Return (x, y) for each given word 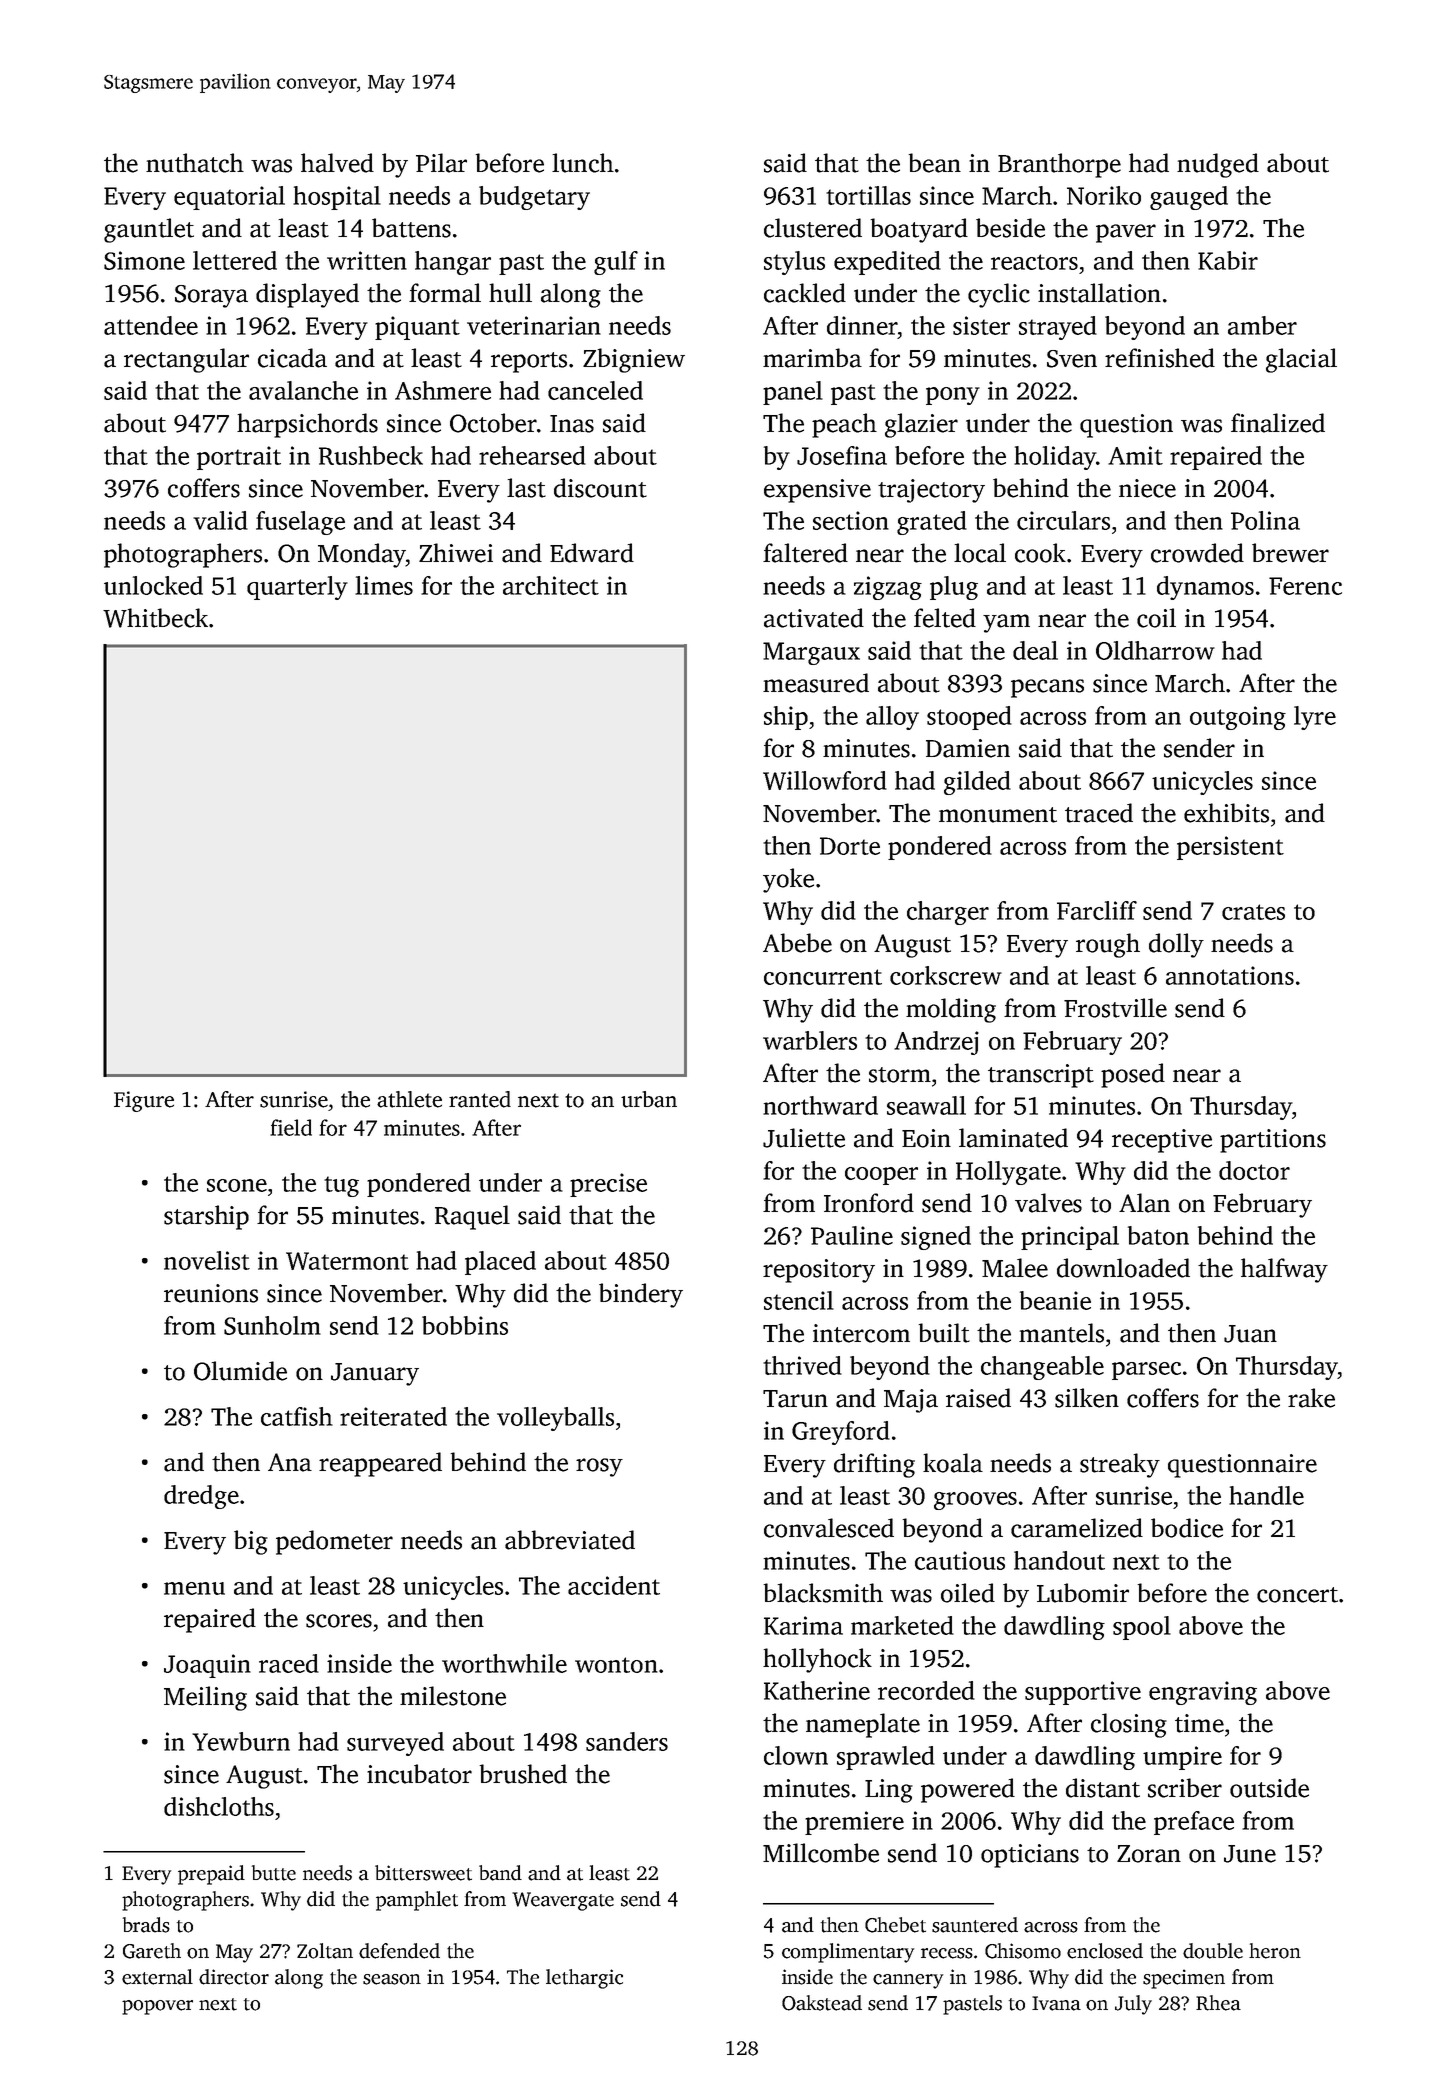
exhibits (1226, 813)
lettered (235, 260)
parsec (1146, 1371)
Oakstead (822, 2003)
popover (157, 2007)
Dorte (850, 846)
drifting (874, 1465)
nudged (1218, 165)
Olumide (240, 1371)
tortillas (868, 195)
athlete (409, 1099)
